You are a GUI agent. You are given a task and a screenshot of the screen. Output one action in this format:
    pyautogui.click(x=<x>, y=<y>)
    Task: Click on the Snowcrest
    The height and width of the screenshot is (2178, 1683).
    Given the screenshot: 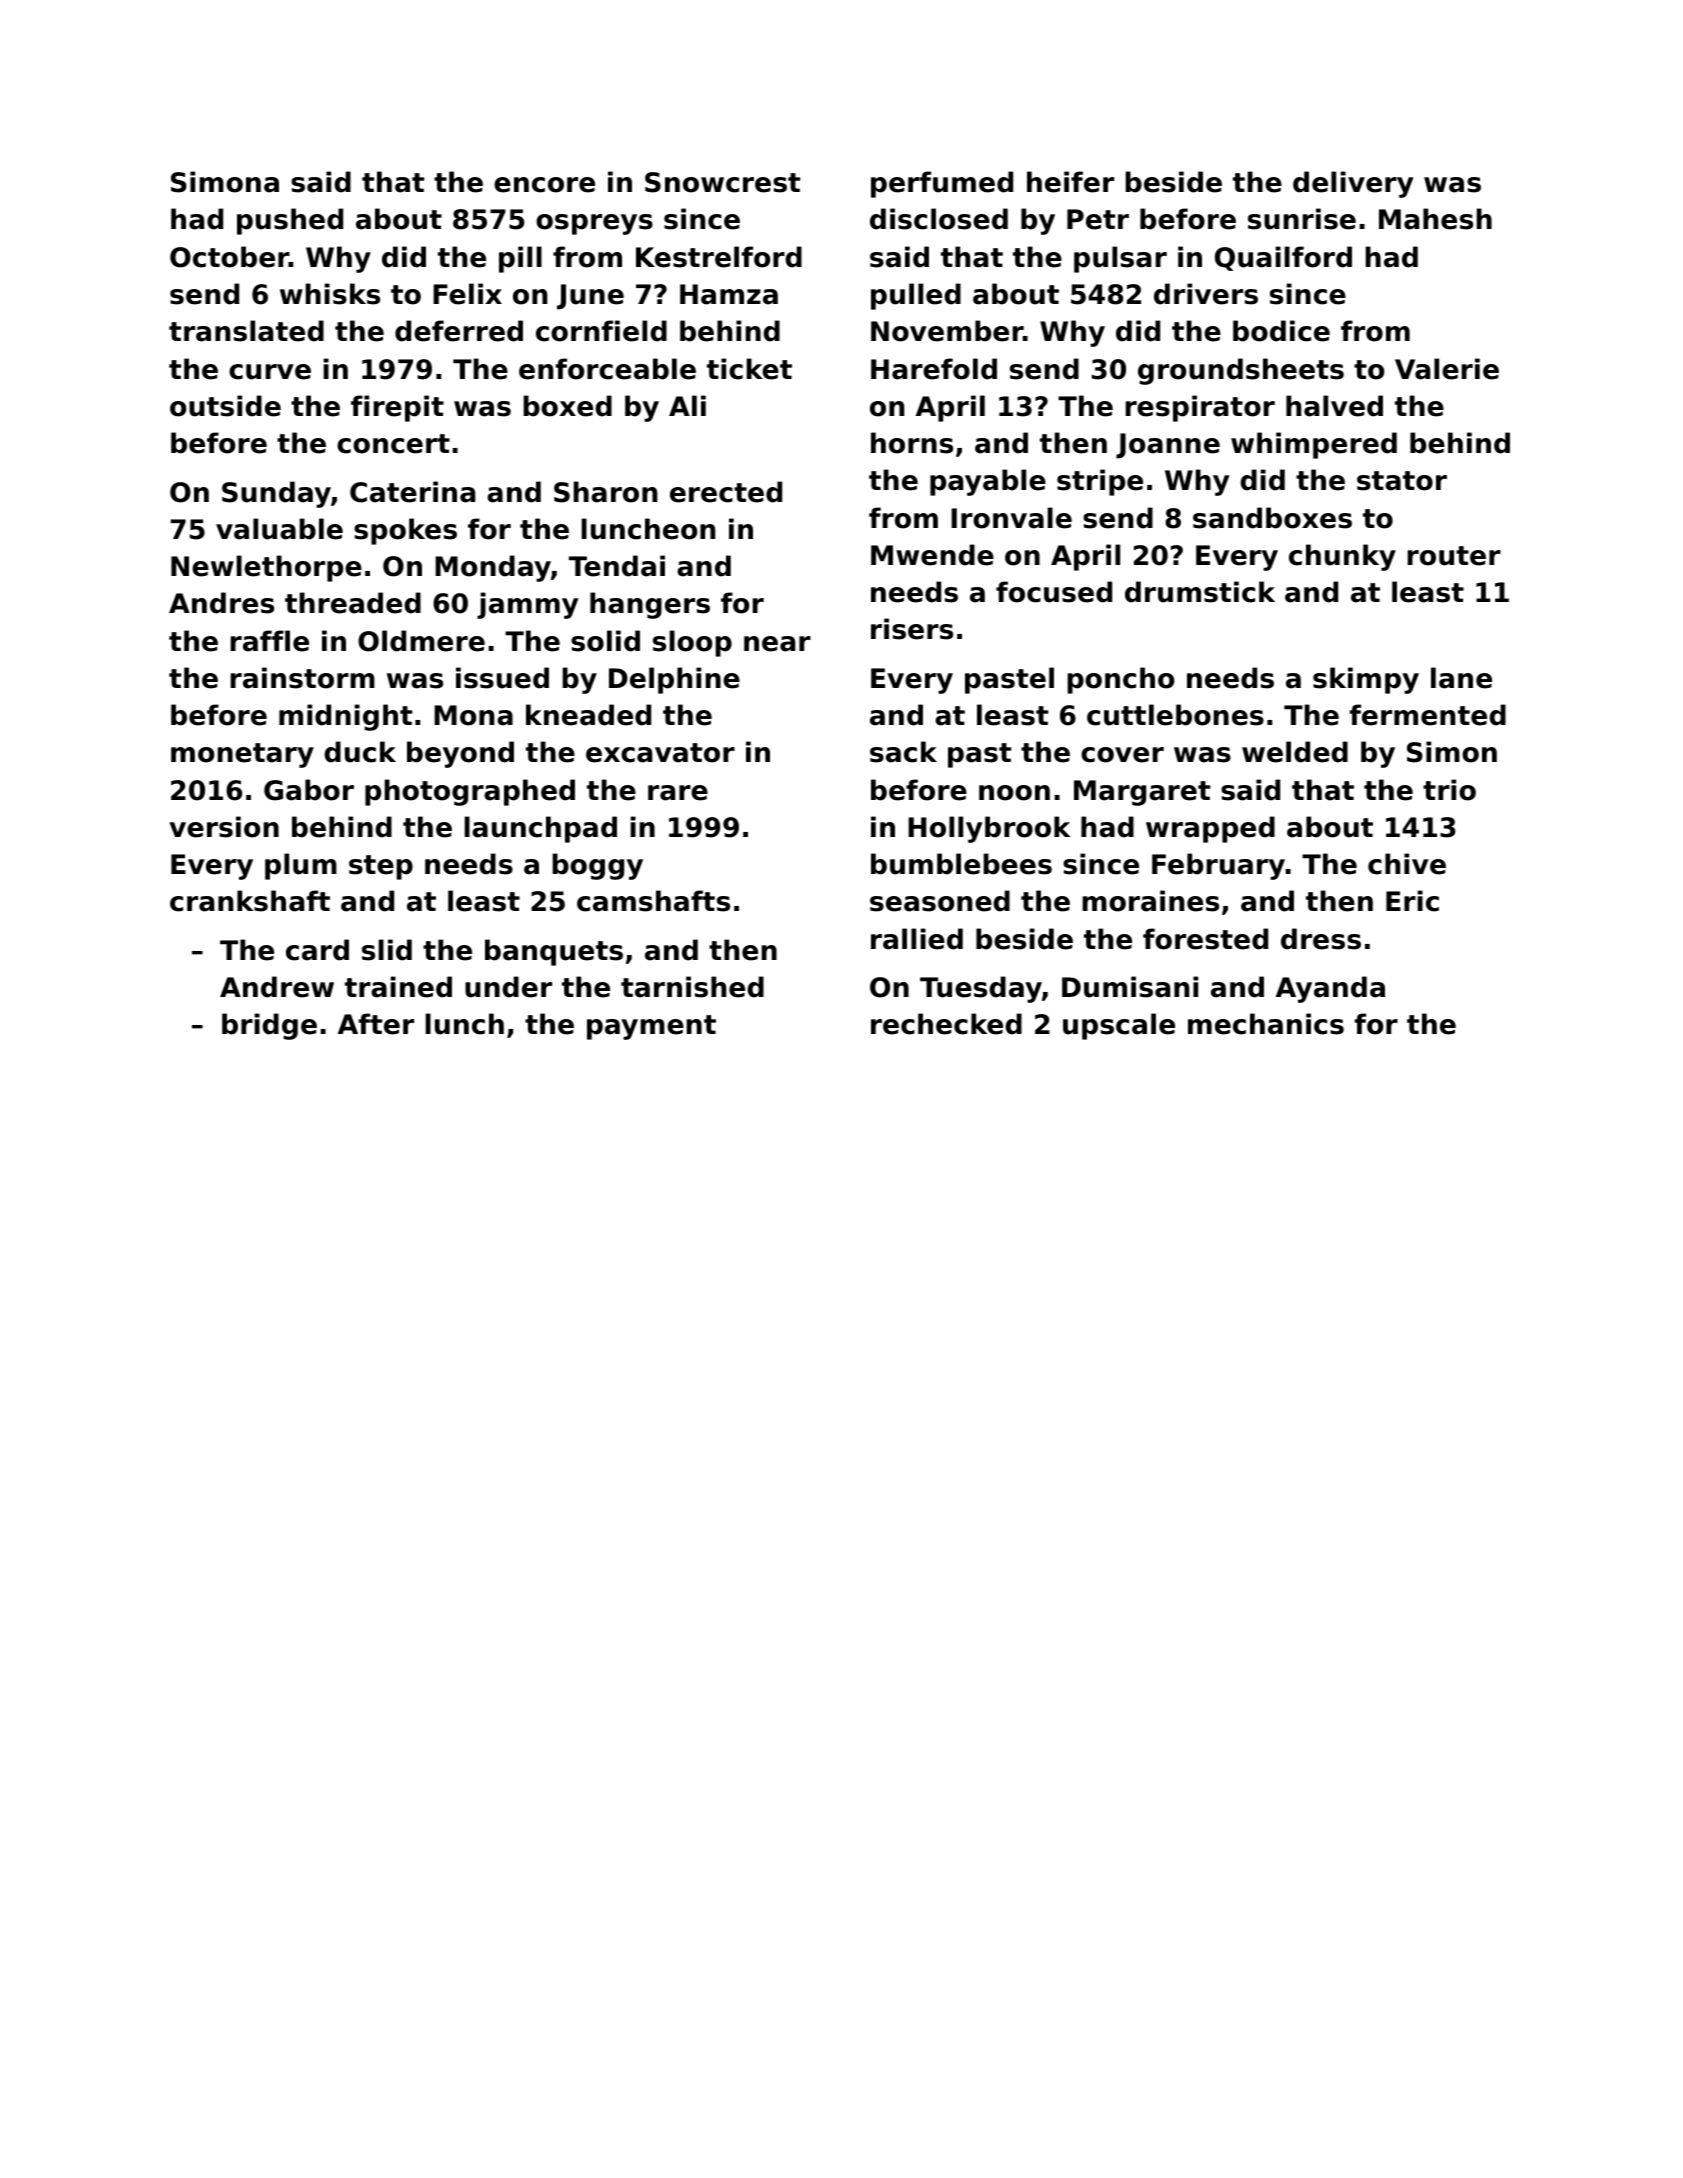 What is the action you would take?
    pyautogui.click(x=722, y=182)
